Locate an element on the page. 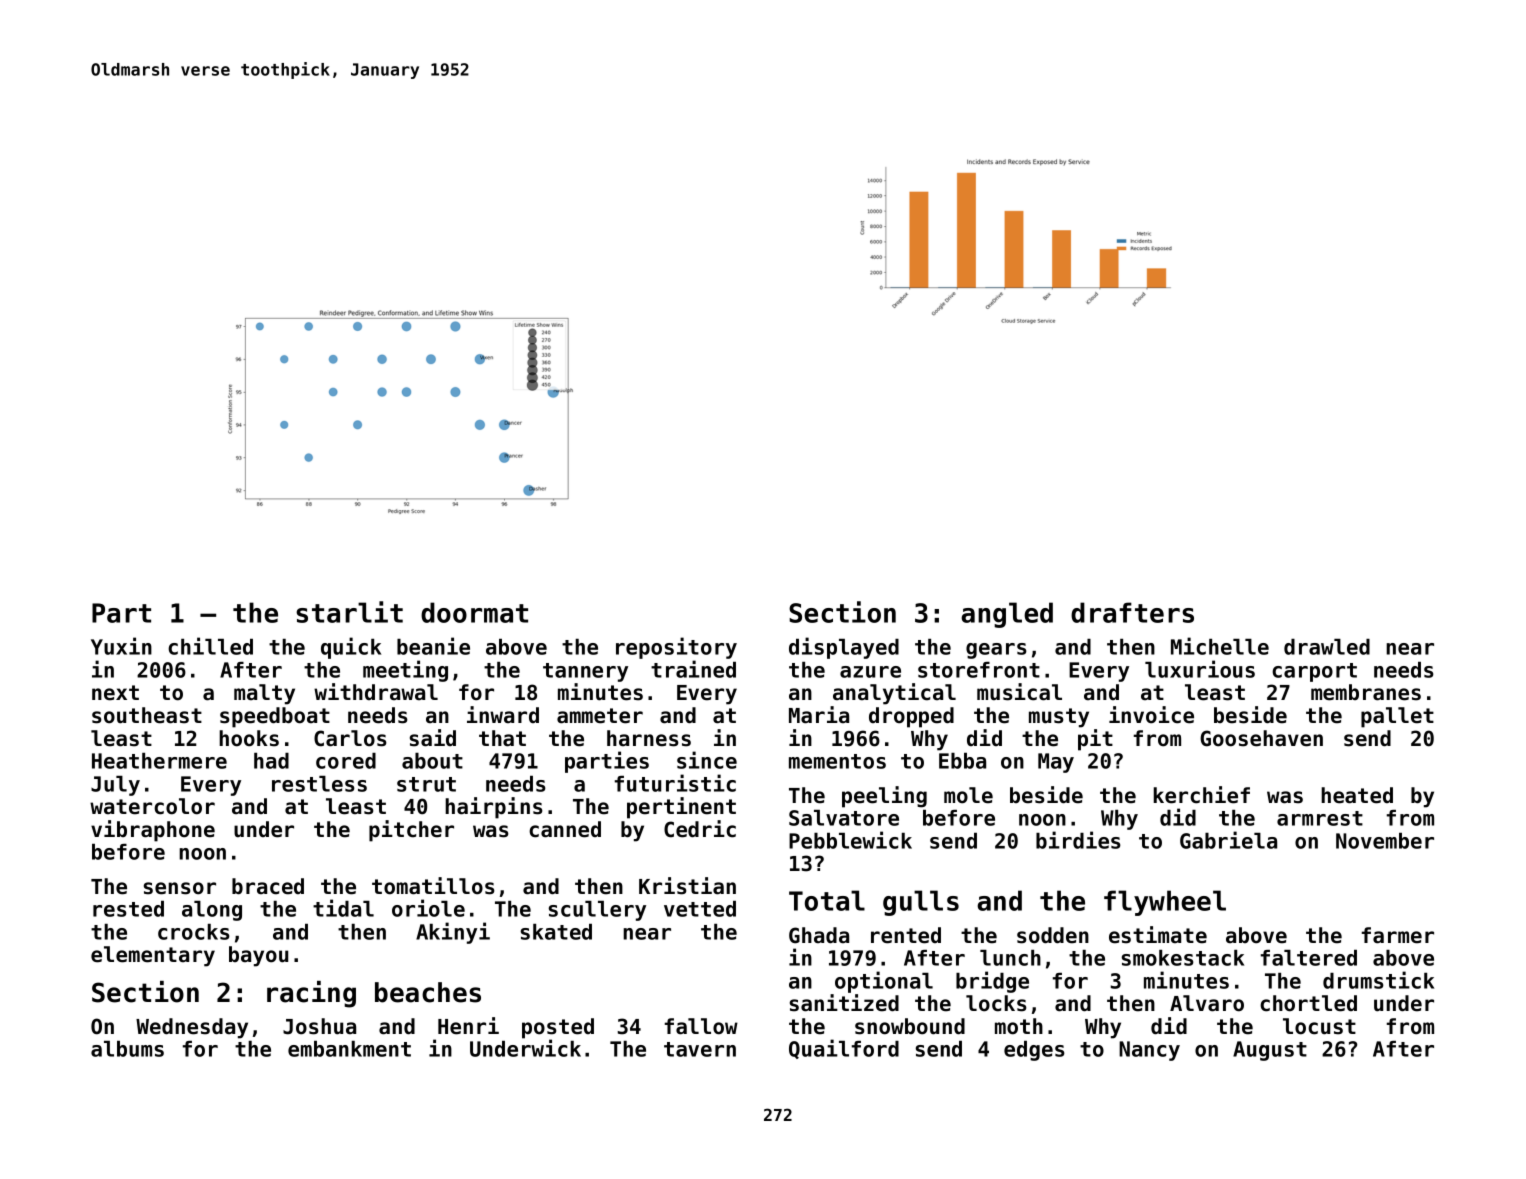 This image has height=1179, width=1526. doormat is located at coordinates (474, 612).
